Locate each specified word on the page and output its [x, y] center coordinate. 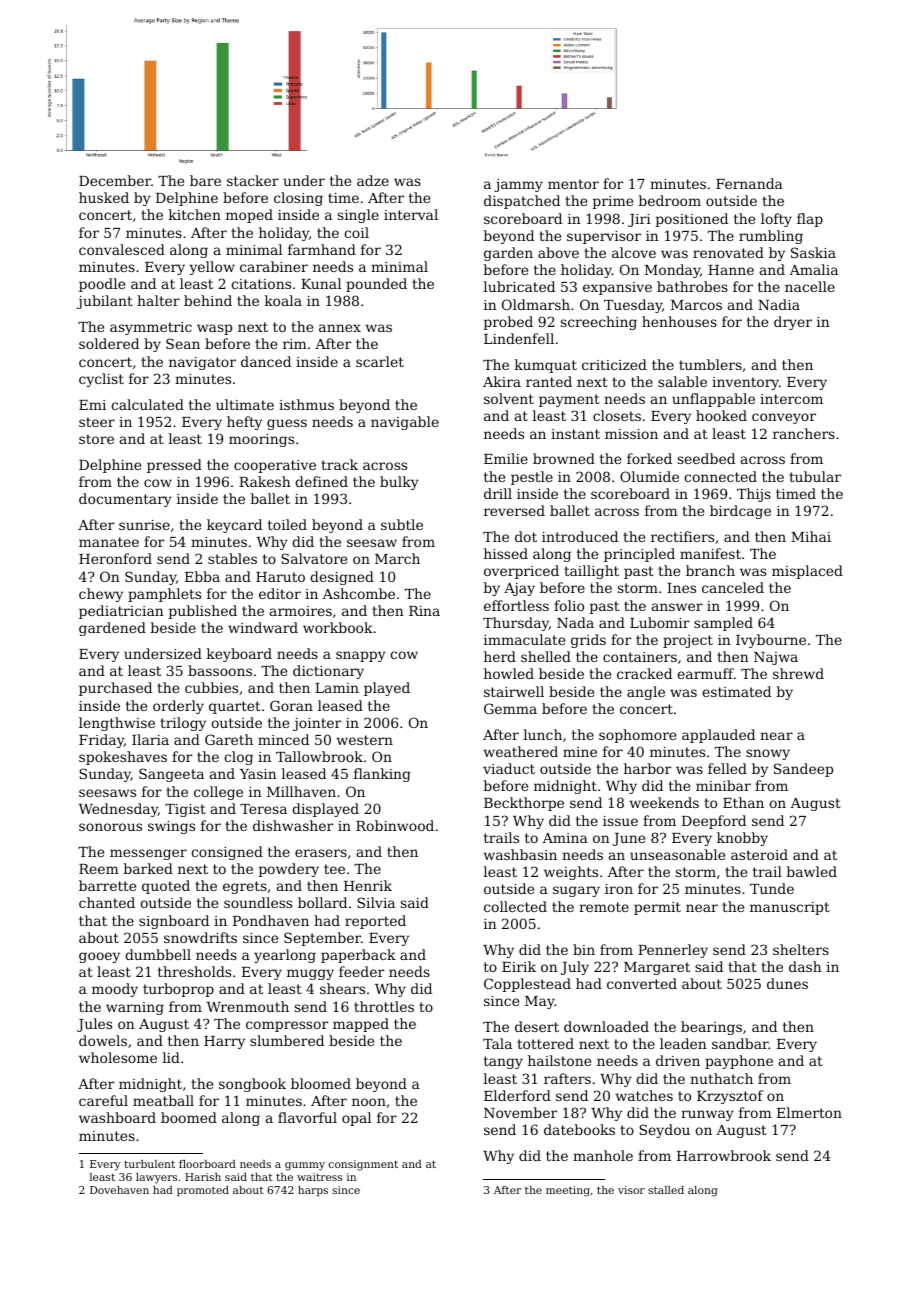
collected [515, 906]
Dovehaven [119, 1190]
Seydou [664, 1131]
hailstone [559, 1060]
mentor [573, 184]
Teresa [263, 809]
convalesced [122, 249]
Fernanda [749, 183]
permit [657, 908]
